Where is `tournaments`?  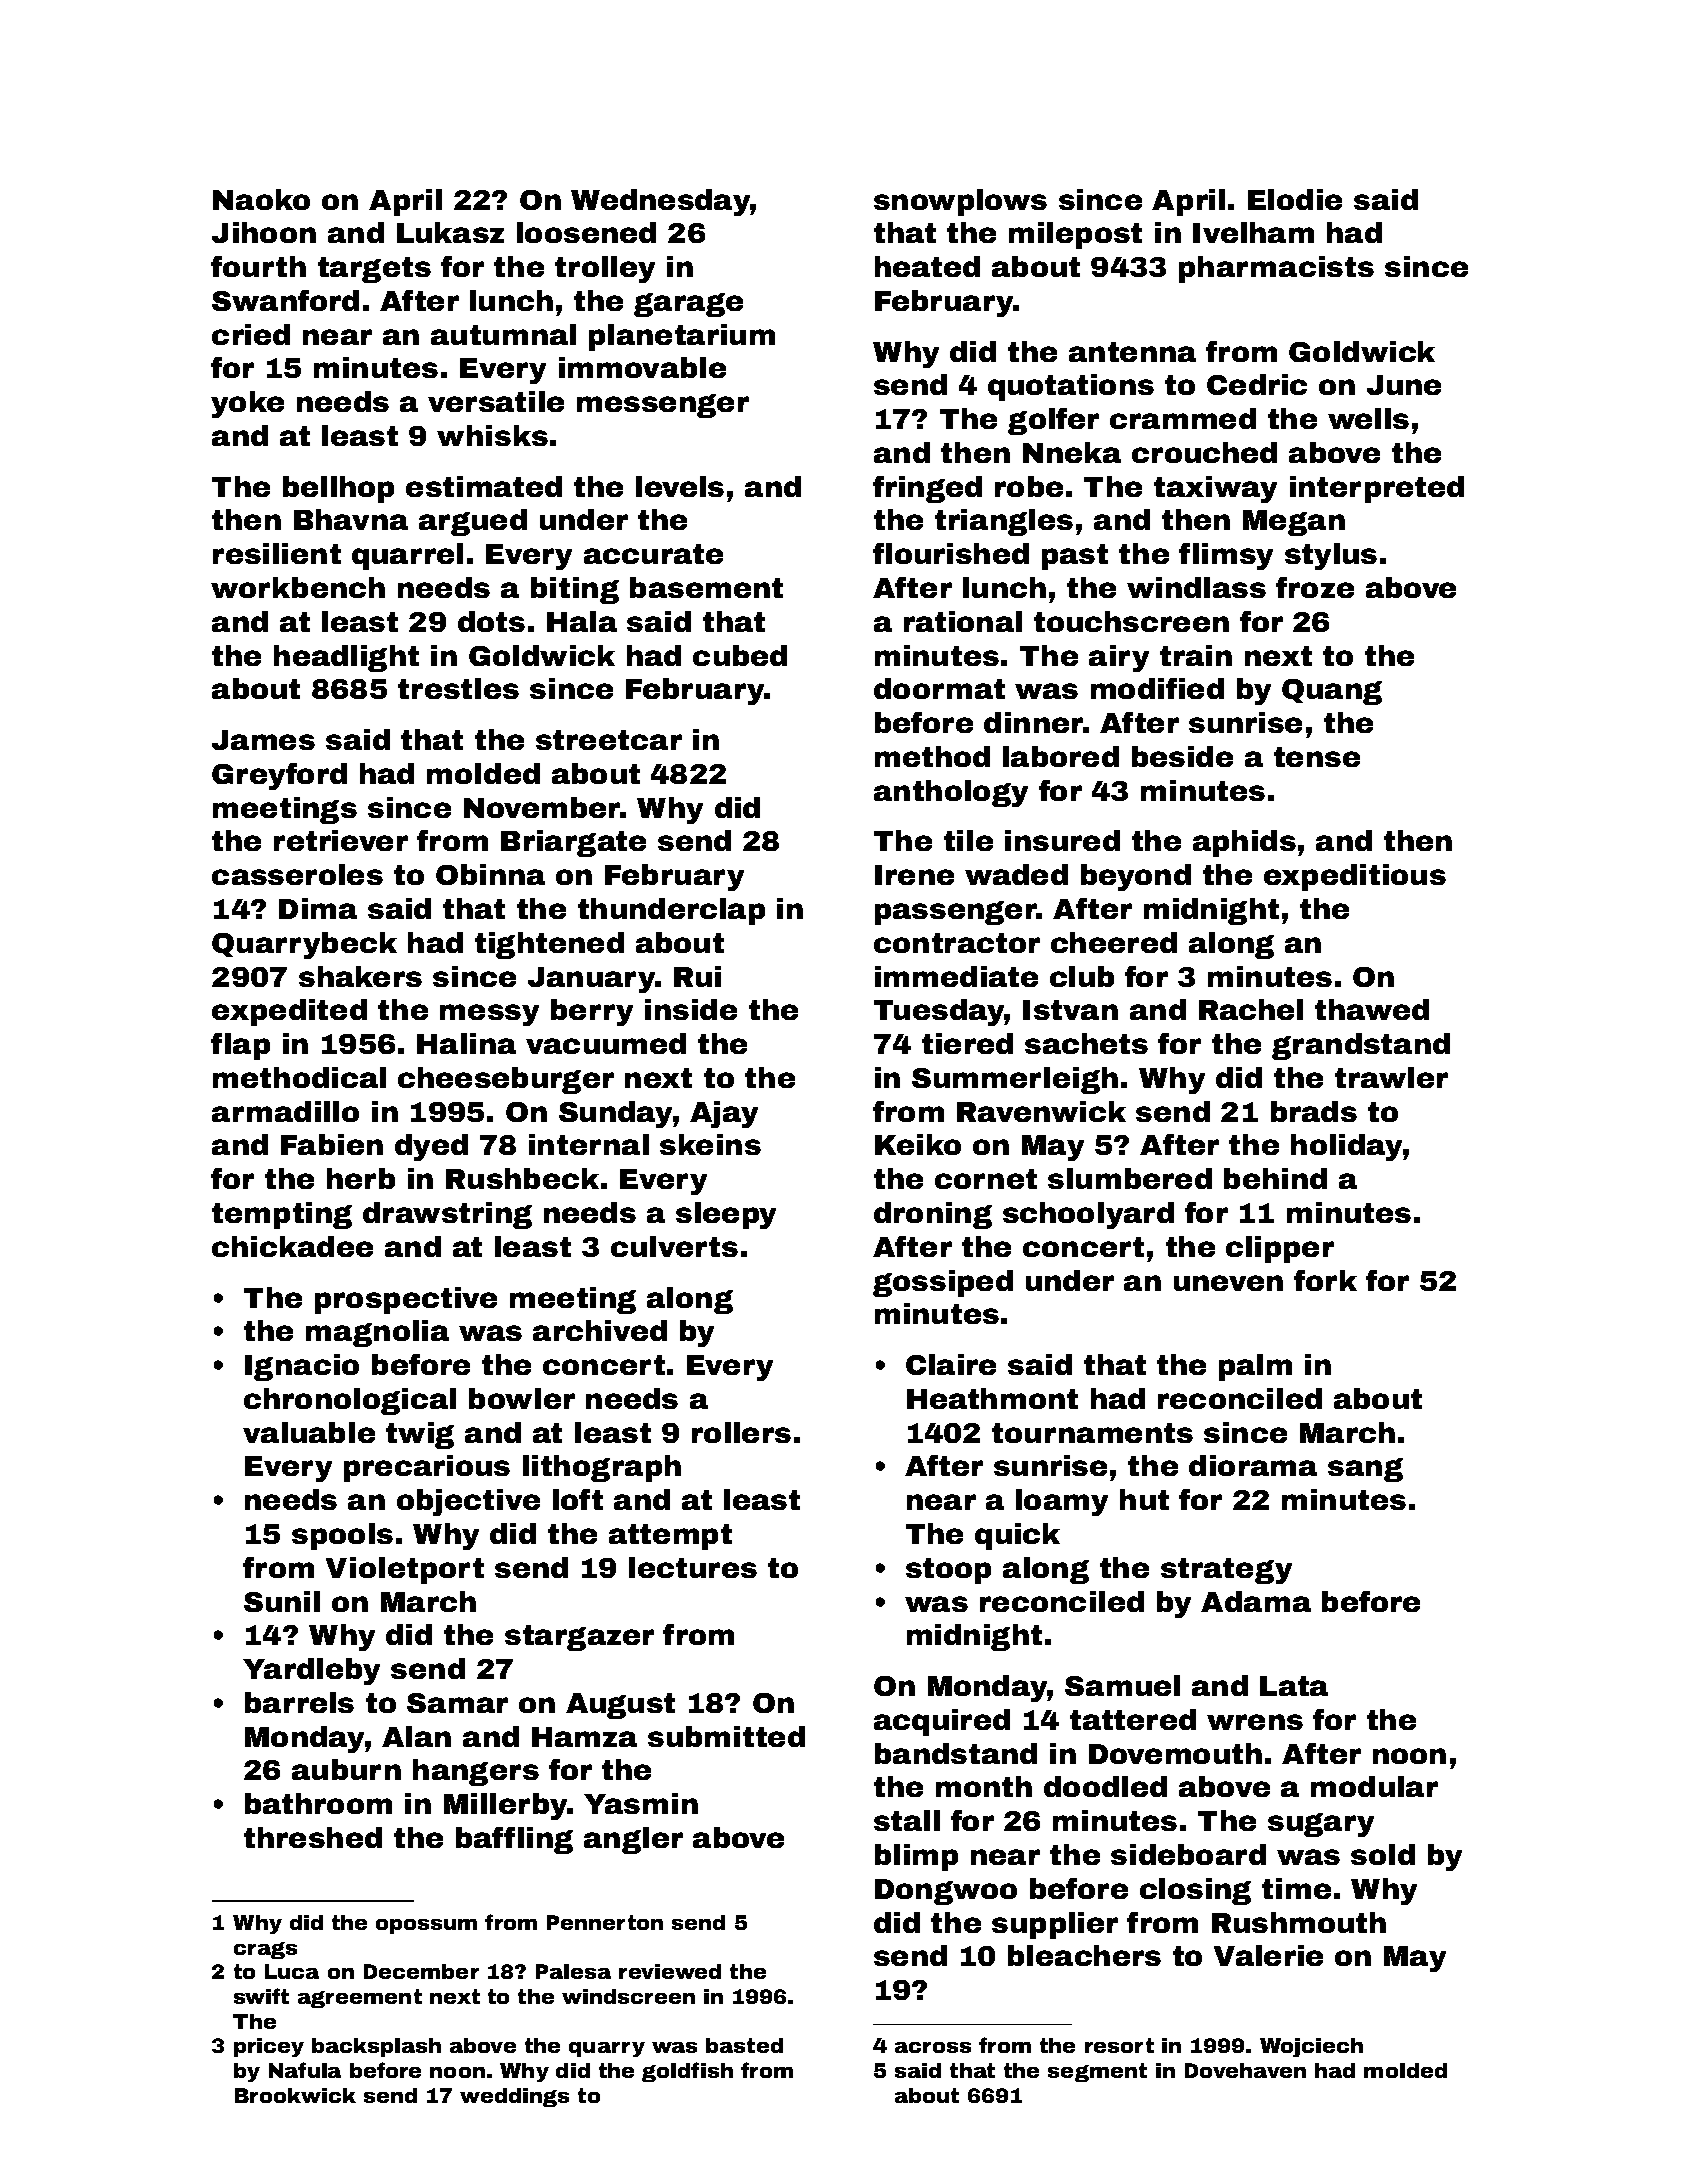
tournaments is located at coordinates (1092, 1433).
